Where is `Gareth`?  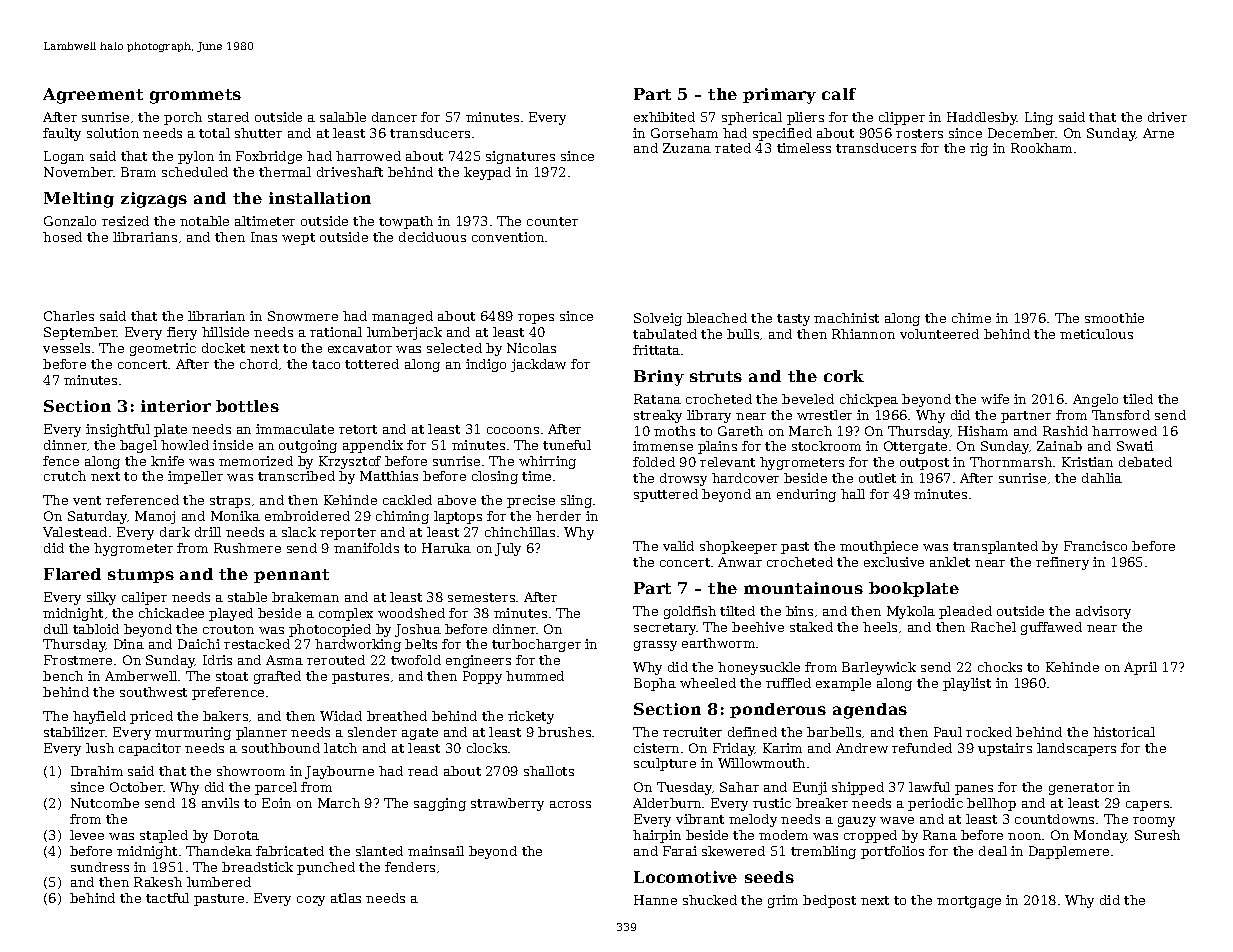 Gareth is located at coordinates (740, 431).
